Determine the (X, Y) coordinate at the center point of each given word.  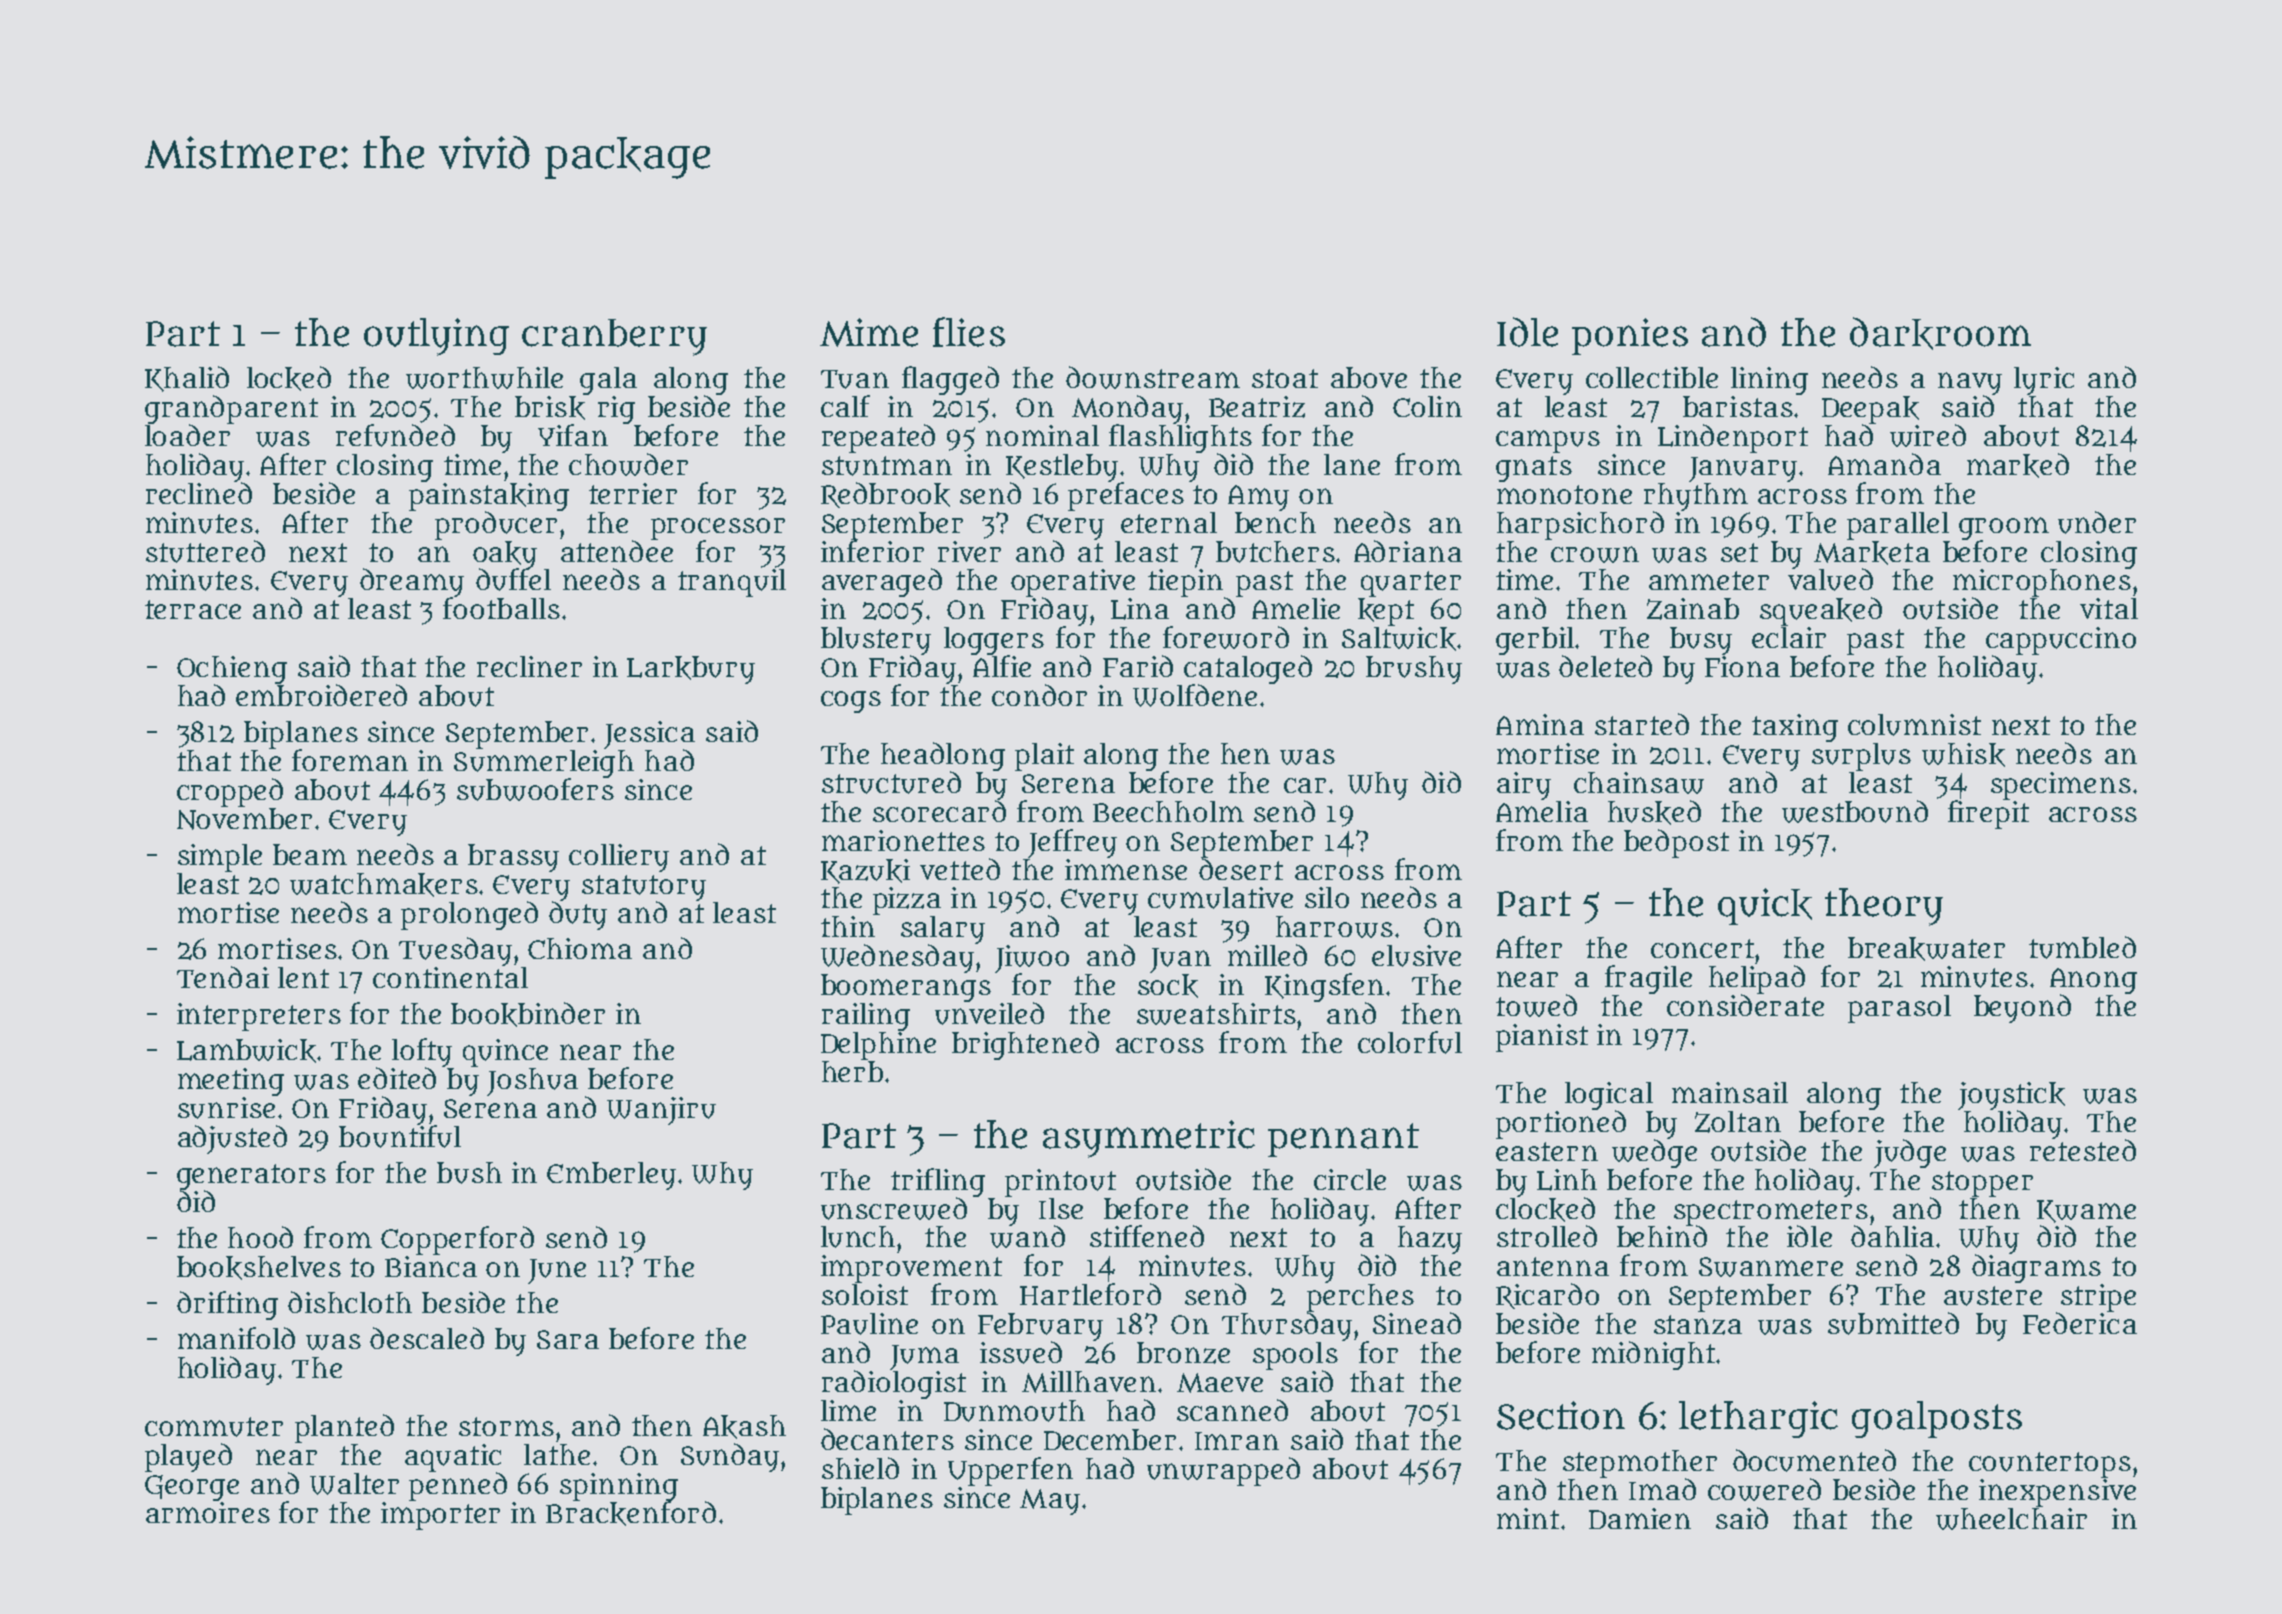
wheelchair (2011, 1519)
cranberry (614, 337)
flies (969, 332)
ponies (1630, 336)
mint (1528, 1518)
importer (440, 1516)
